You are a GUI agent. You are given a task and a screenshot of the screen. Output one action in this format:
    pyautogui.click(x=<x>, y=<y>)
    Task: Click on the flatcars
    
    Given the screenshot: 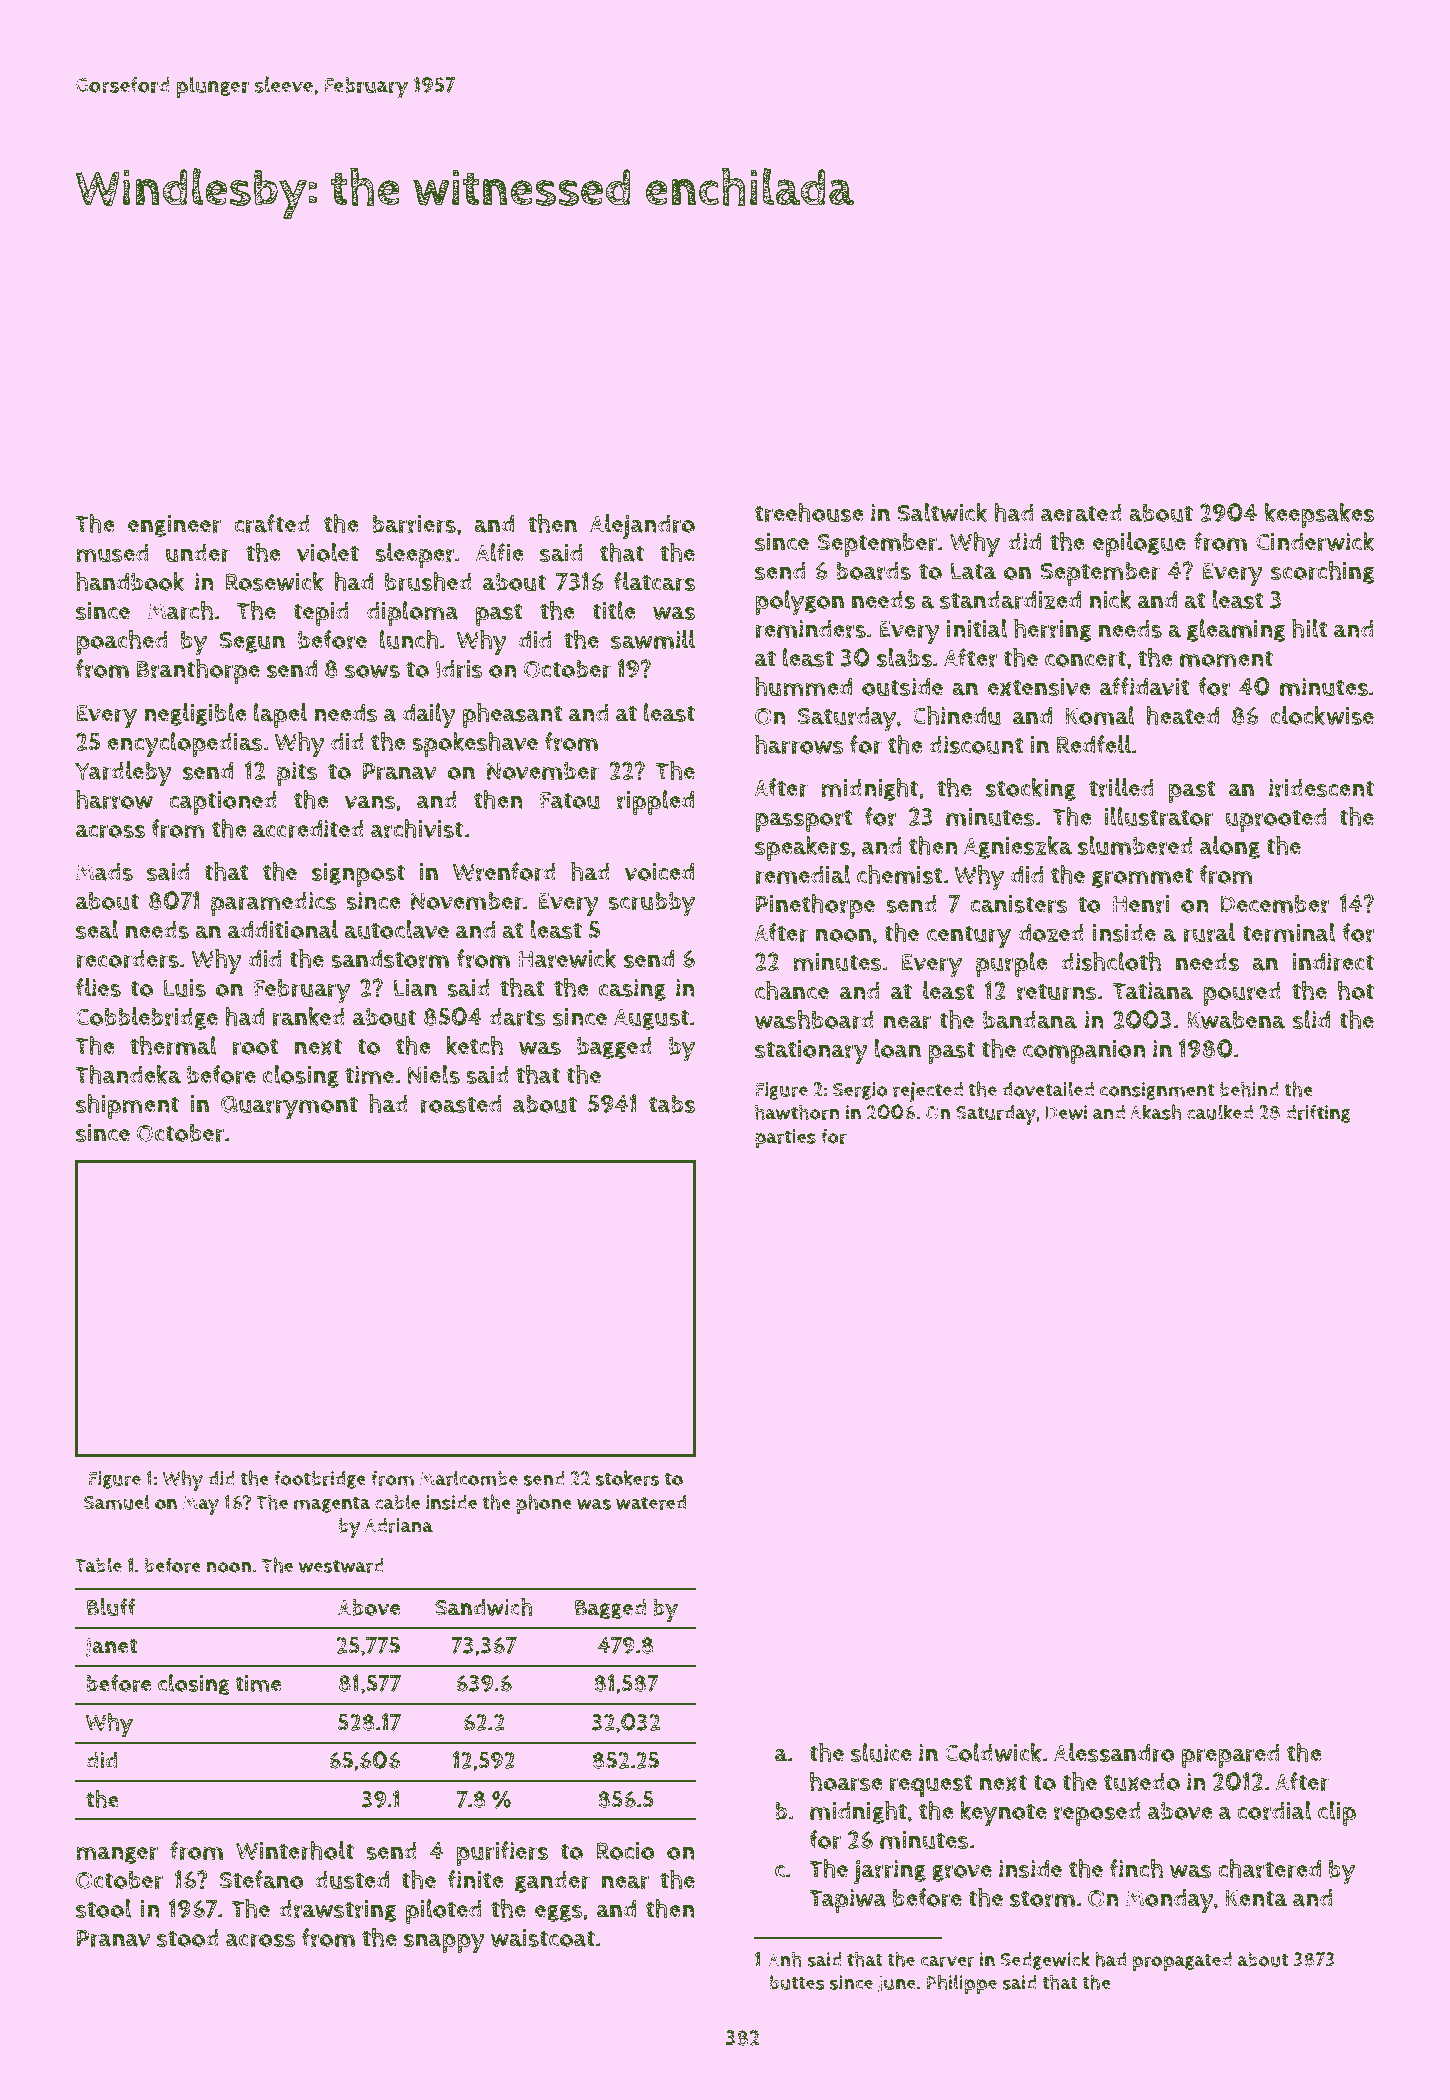 What is the action you would take?
    pyautogui.click(x=654, y=582)
